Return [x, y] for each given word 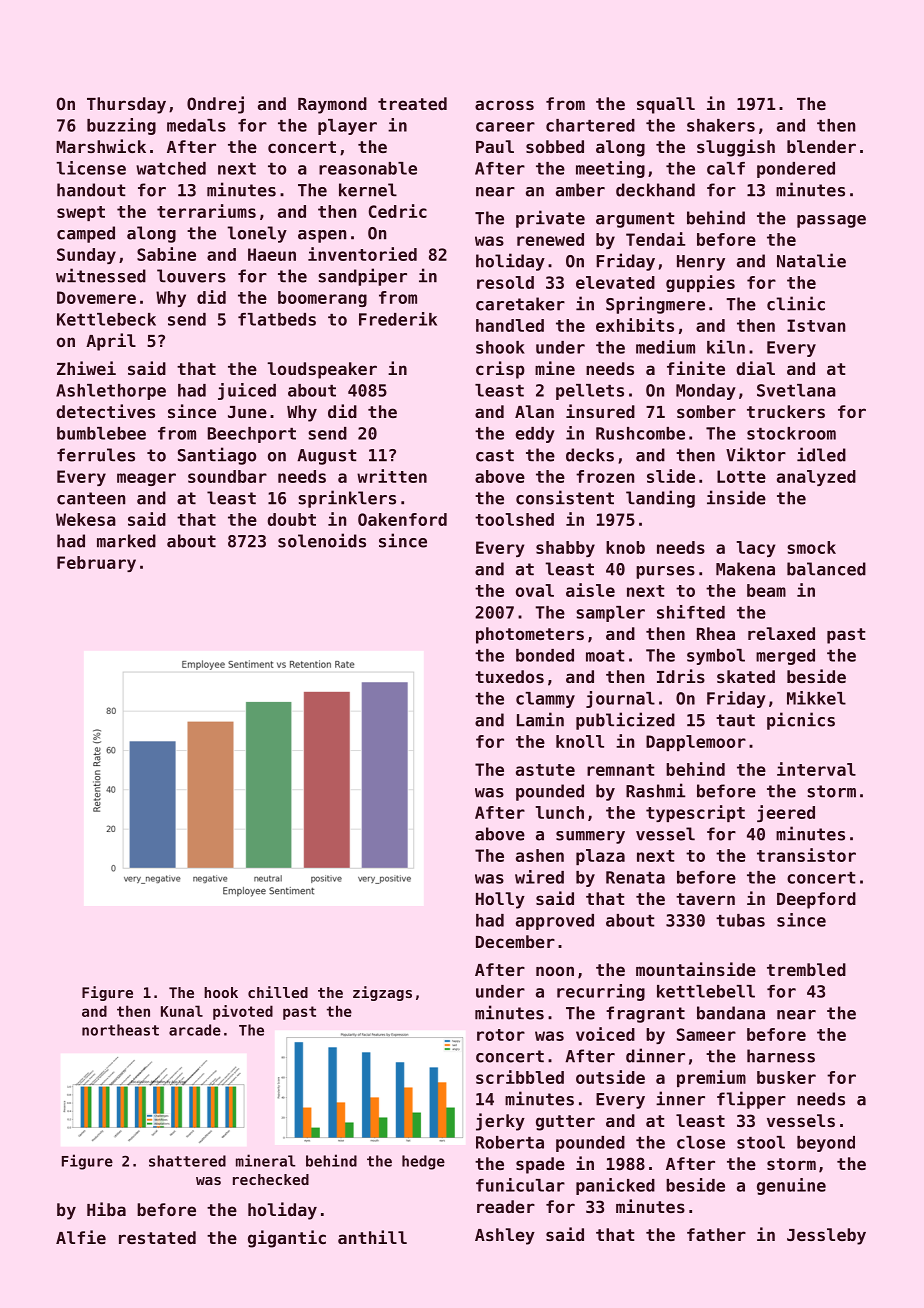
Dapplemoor [696, 743]
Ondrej [215, 105]
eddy [535, 435]
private [550, 219]
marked [126, 541]
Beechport [252, 435]
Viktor [756, 454]
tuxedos [509, 676]
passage [831, 221]
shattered [187, 1161]
